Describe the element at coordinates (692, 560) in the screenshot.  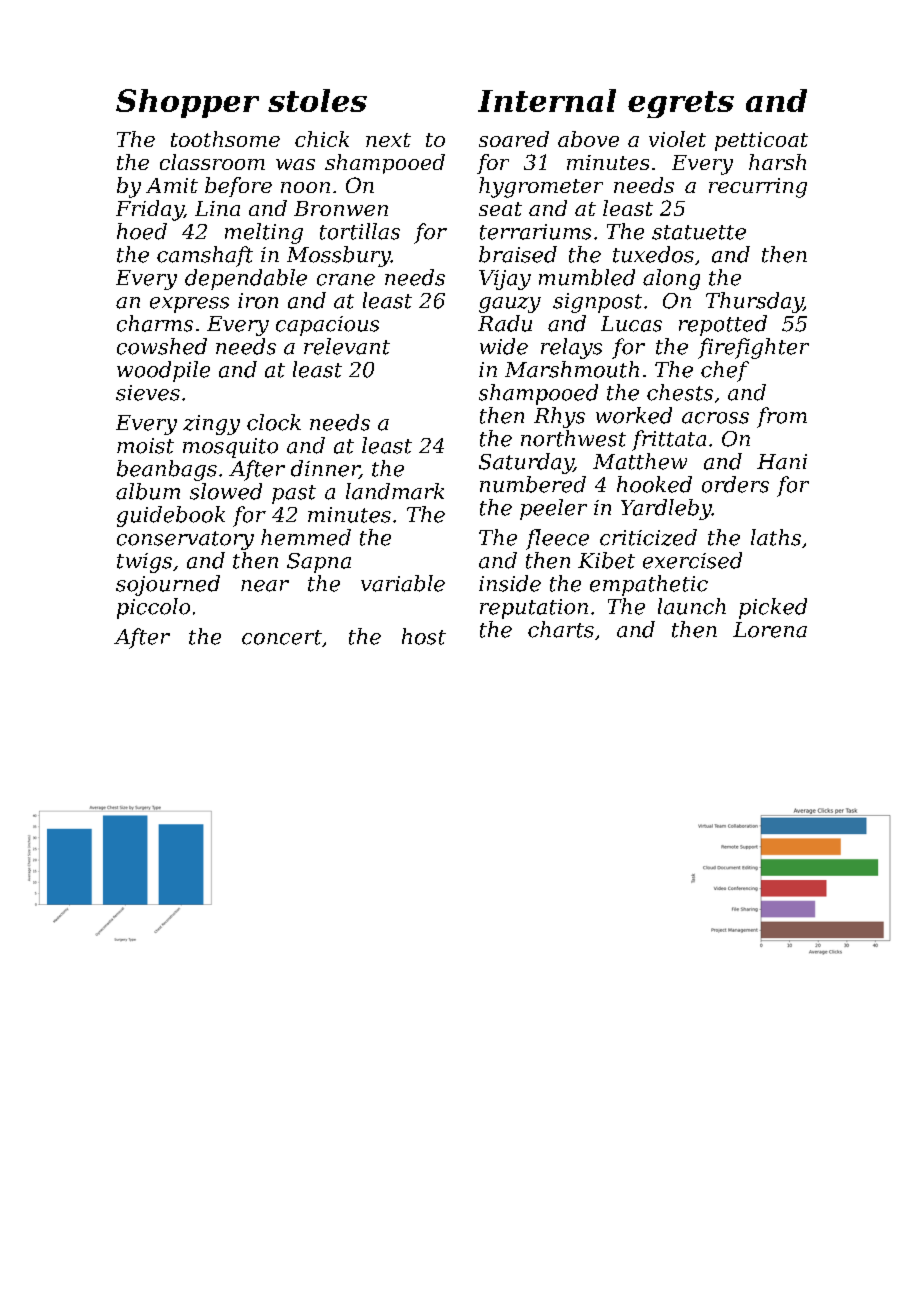
I see `exercised` at that location.
